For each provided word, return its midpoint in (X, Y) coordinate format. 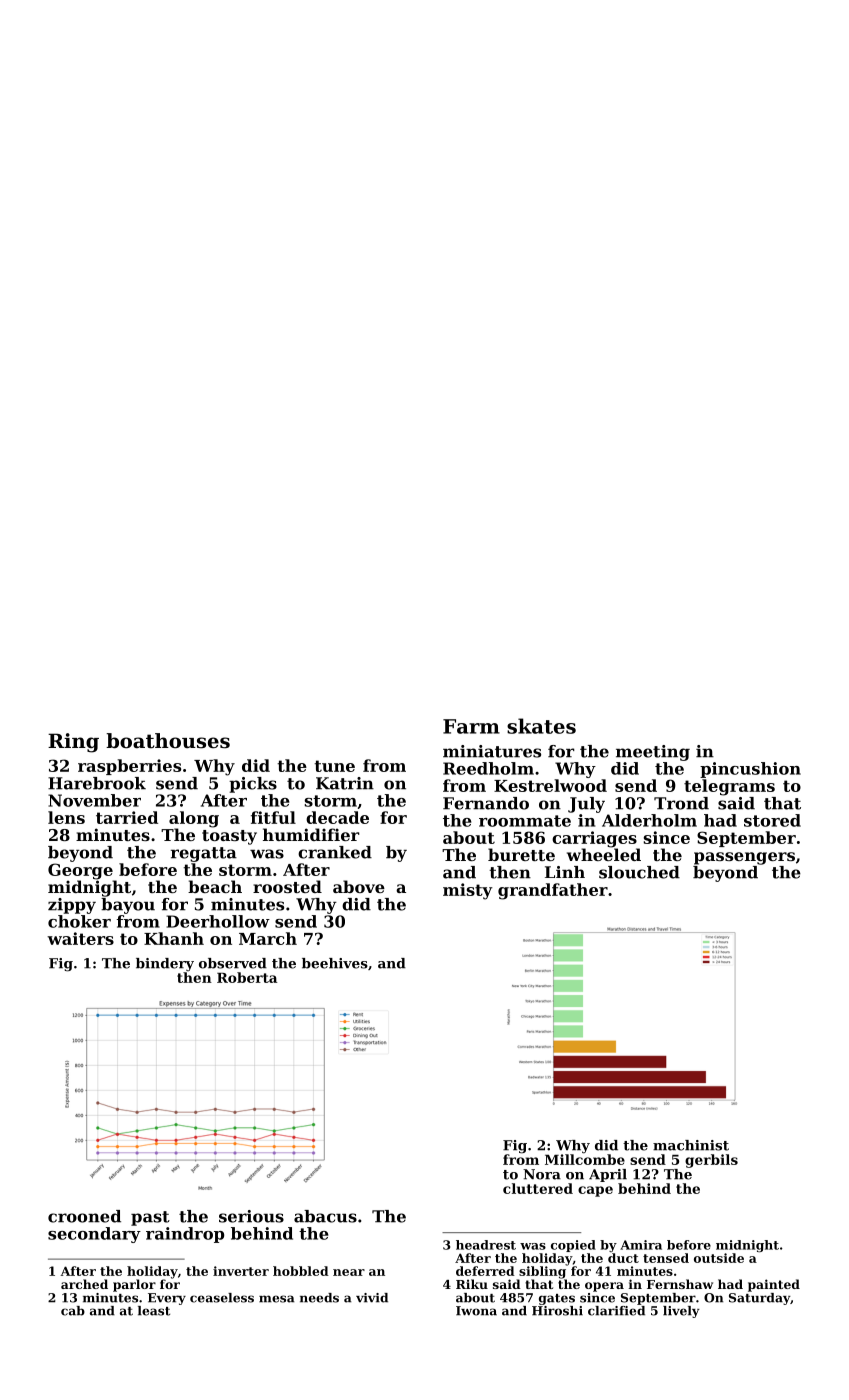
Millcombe (585, 1159)
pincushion (750, 770)
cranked (335, 852)
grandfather (553, 891)
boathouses (168, 741)
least (154, 1311)
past (150, 1218)
